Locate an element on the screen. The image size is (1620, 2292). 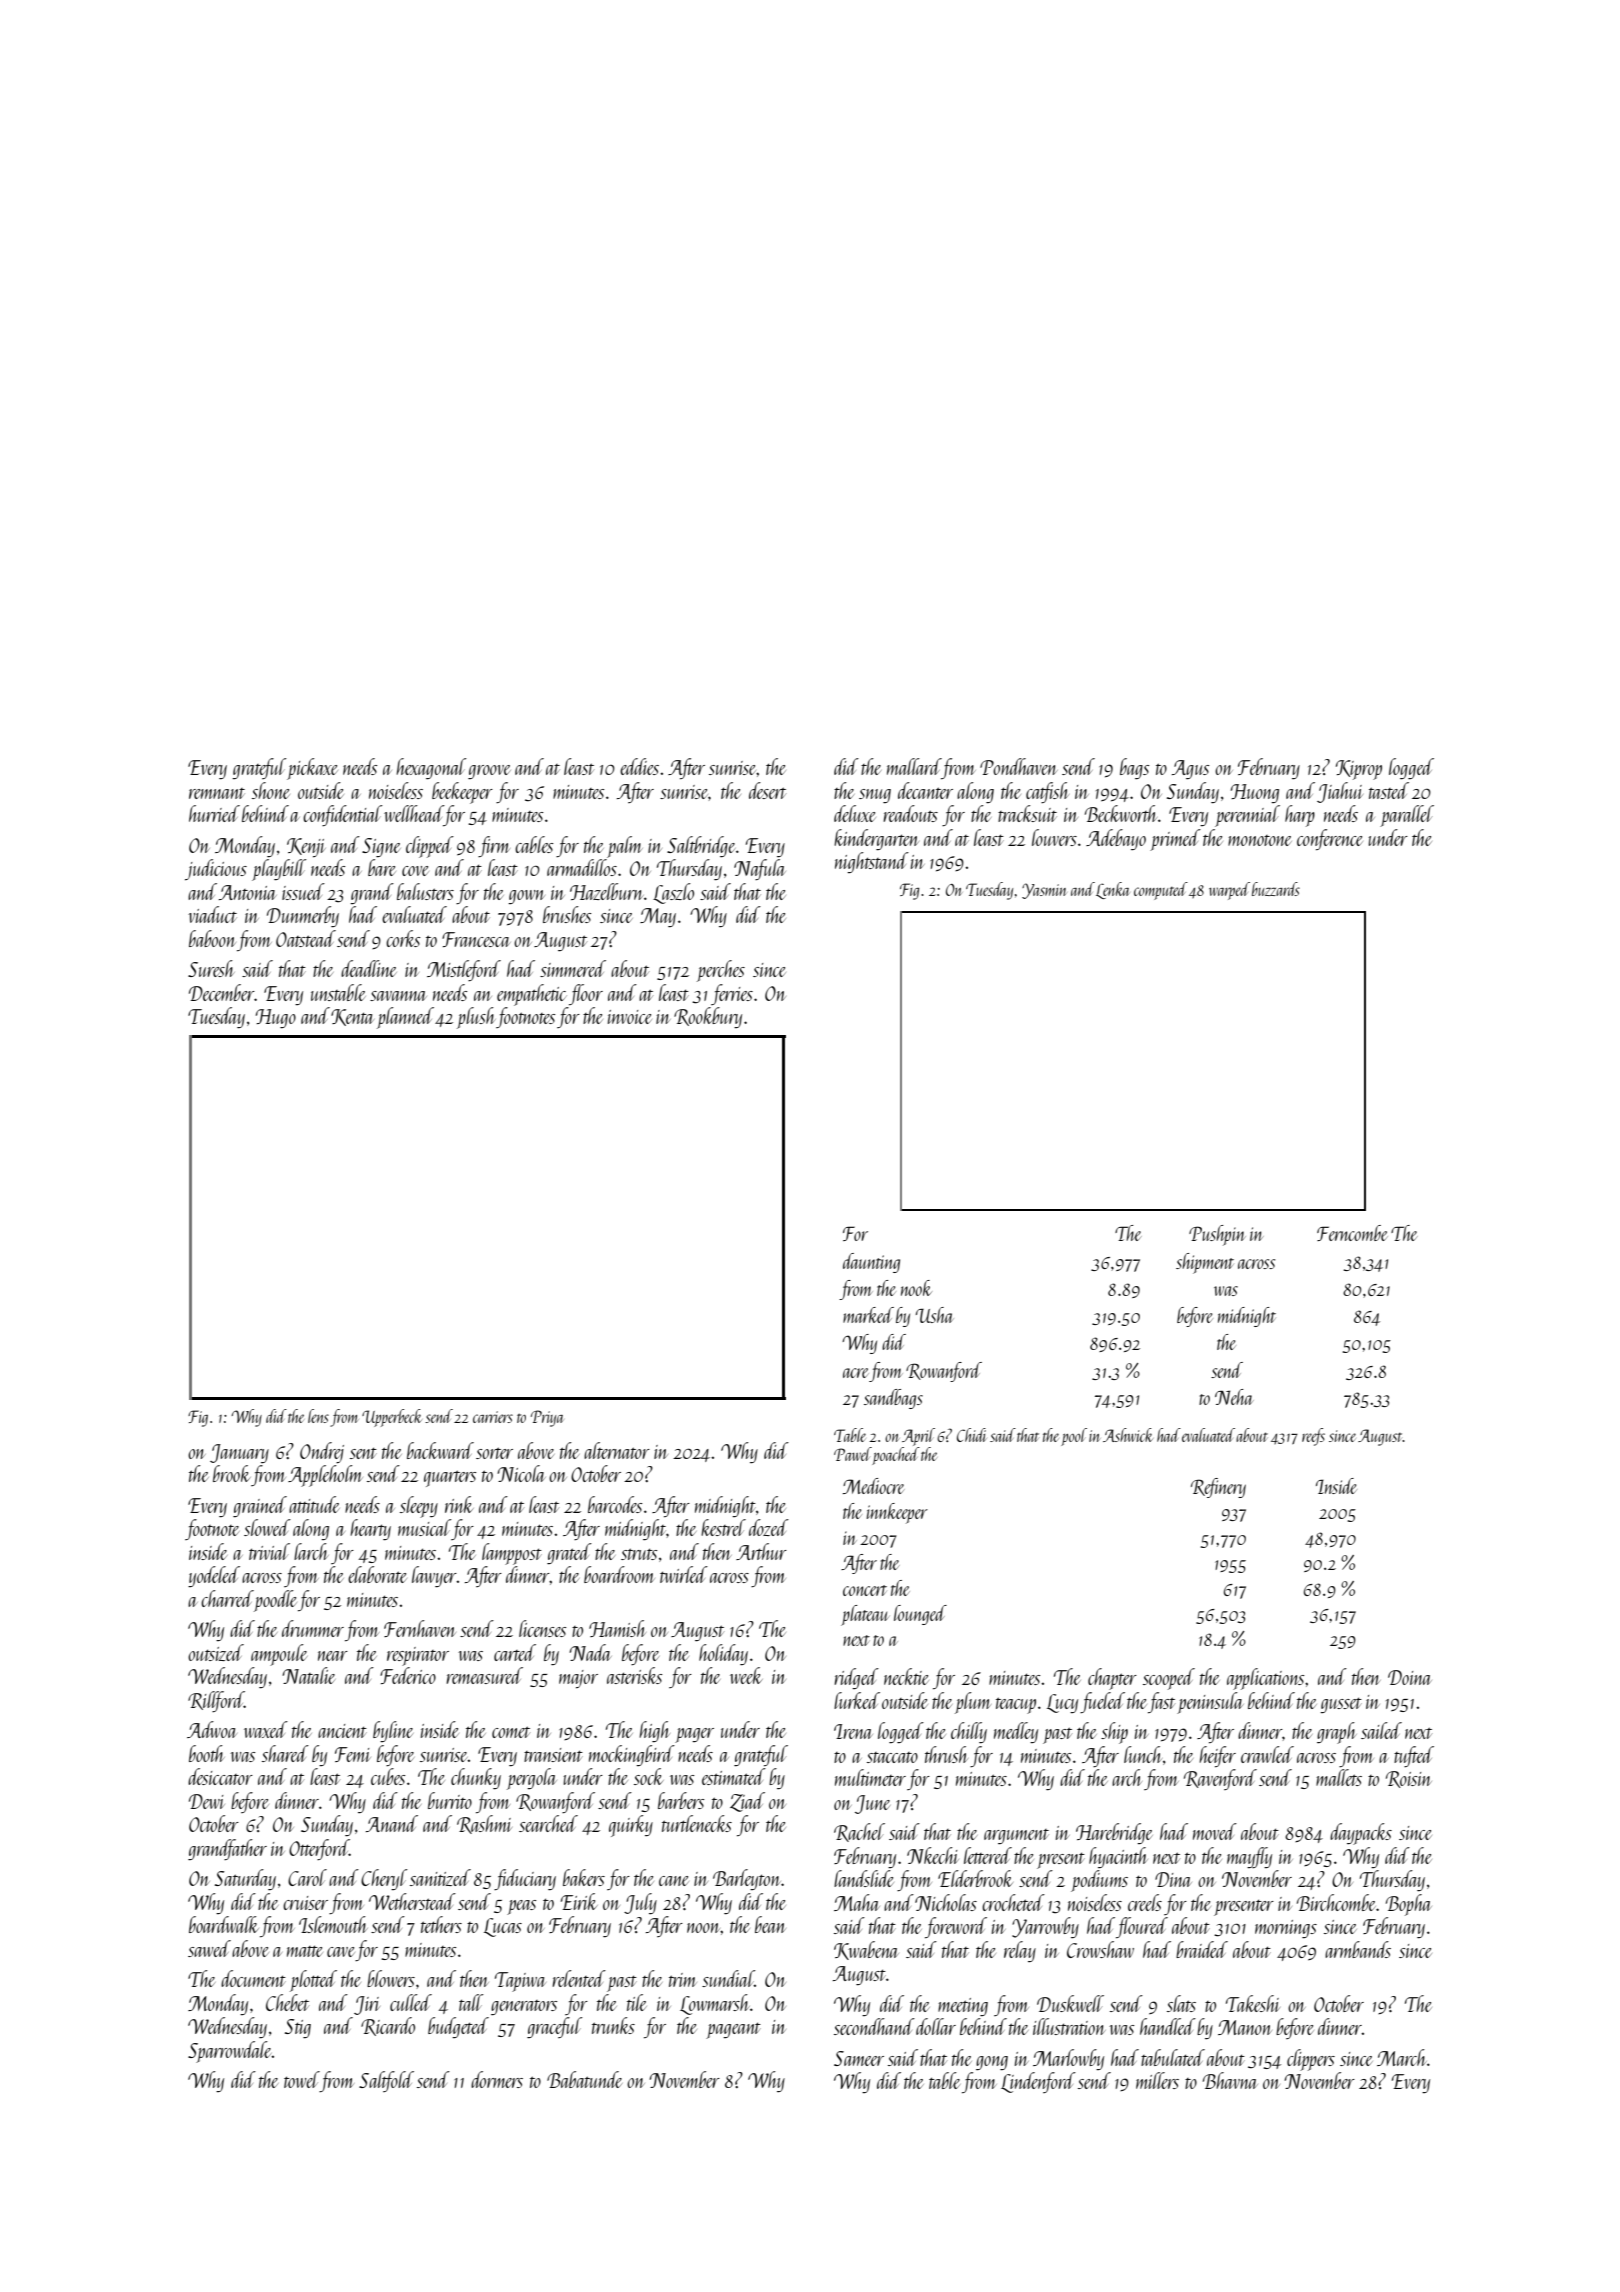
eddies is located at coordinates (639, 766).
